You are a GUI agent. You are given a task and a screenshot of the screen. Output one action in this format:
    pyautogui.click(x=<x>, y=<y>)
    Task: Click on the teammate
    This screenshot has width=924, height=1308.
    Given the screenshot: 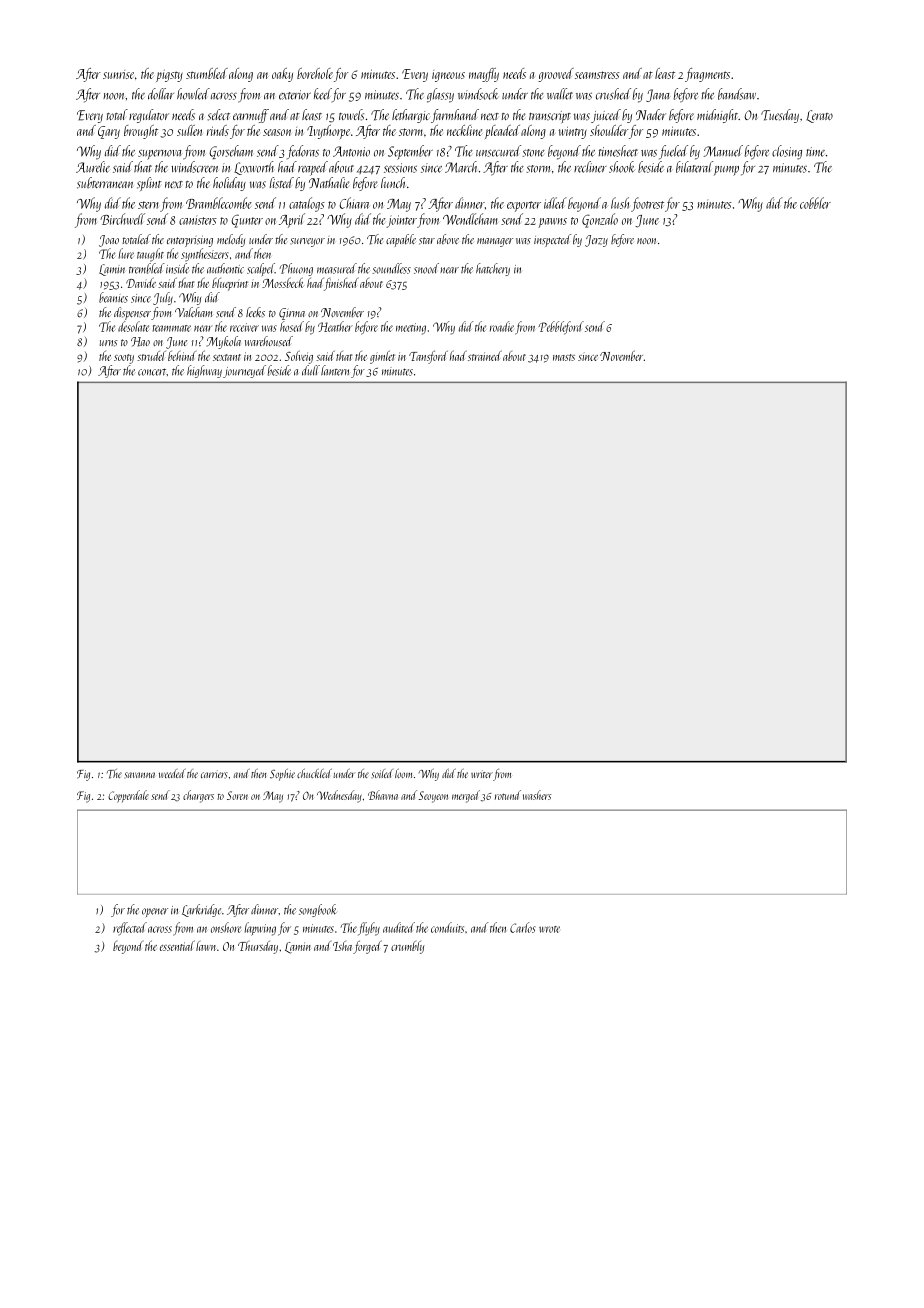 What is the action you would take?
    pyautogui.click(x=172, y=328)
